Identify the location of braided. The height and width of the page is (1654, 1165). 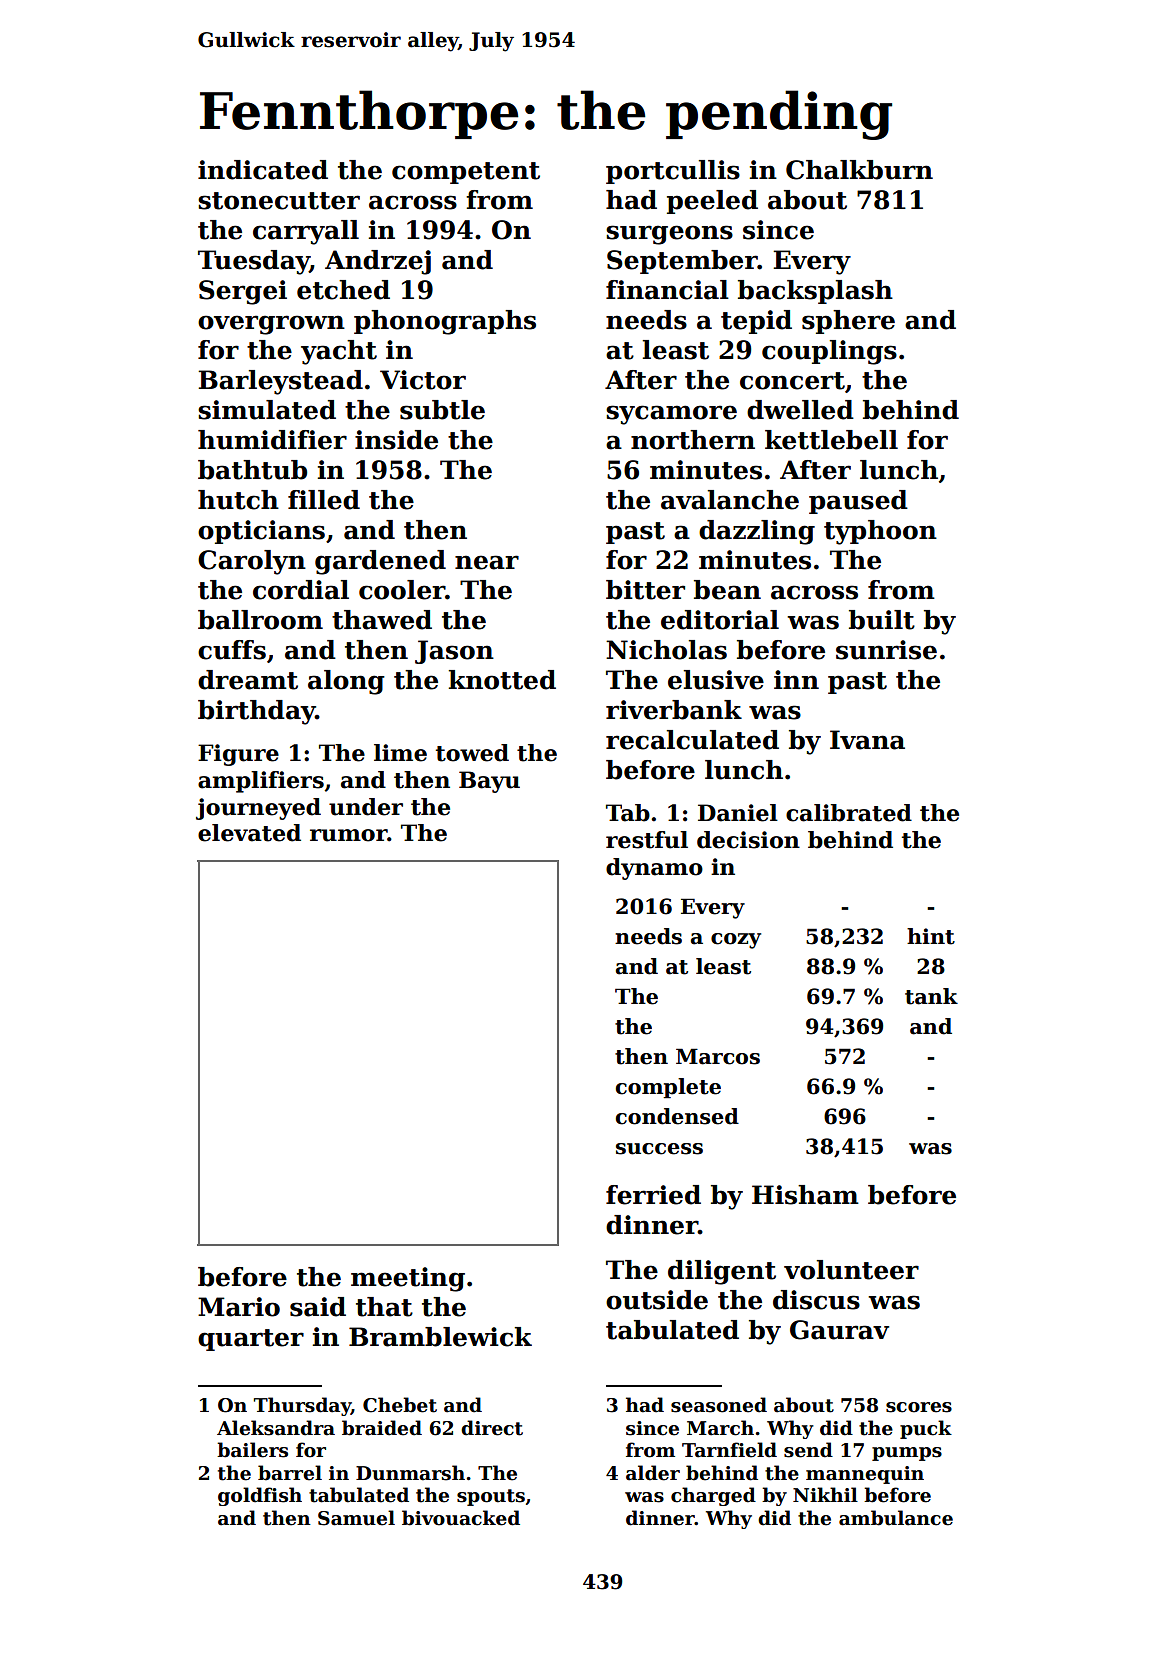
(382, 1428).
